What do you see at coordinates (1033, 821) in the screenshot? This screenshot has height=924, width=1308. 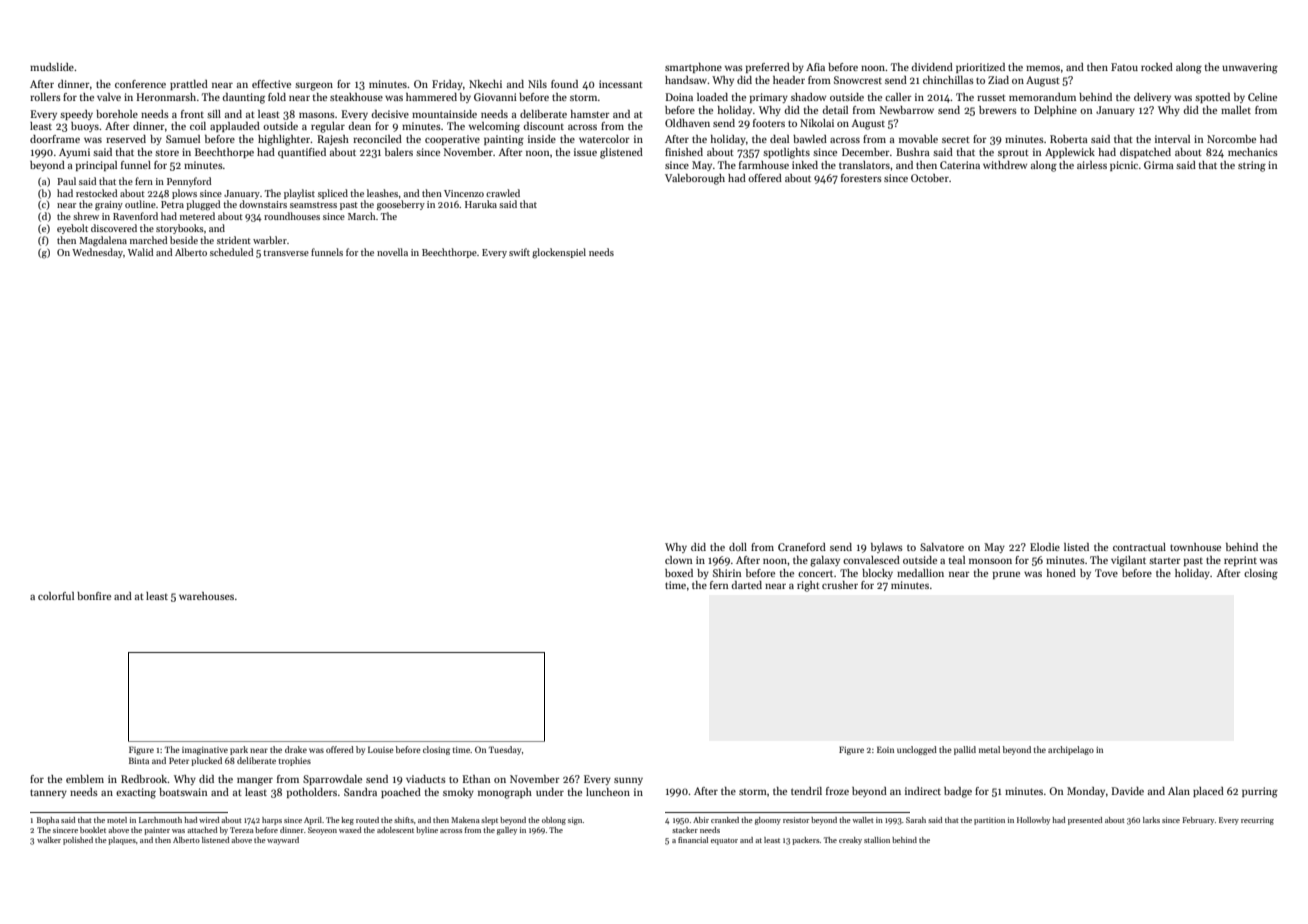 I see `Hollowby` at bounding box center [1033, 821].
